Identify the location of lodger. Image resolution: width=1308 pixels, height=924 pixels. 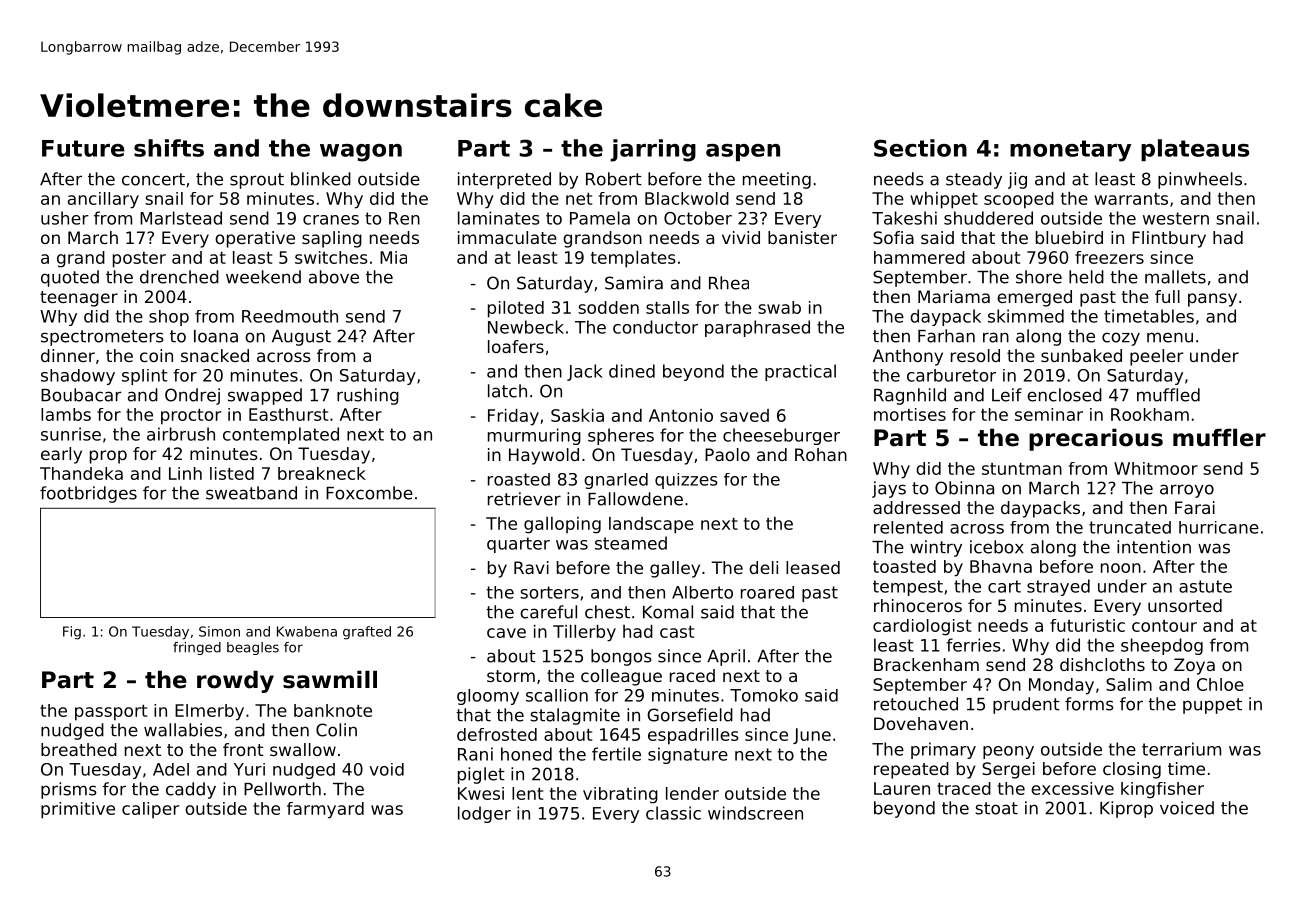
(484, 814).
